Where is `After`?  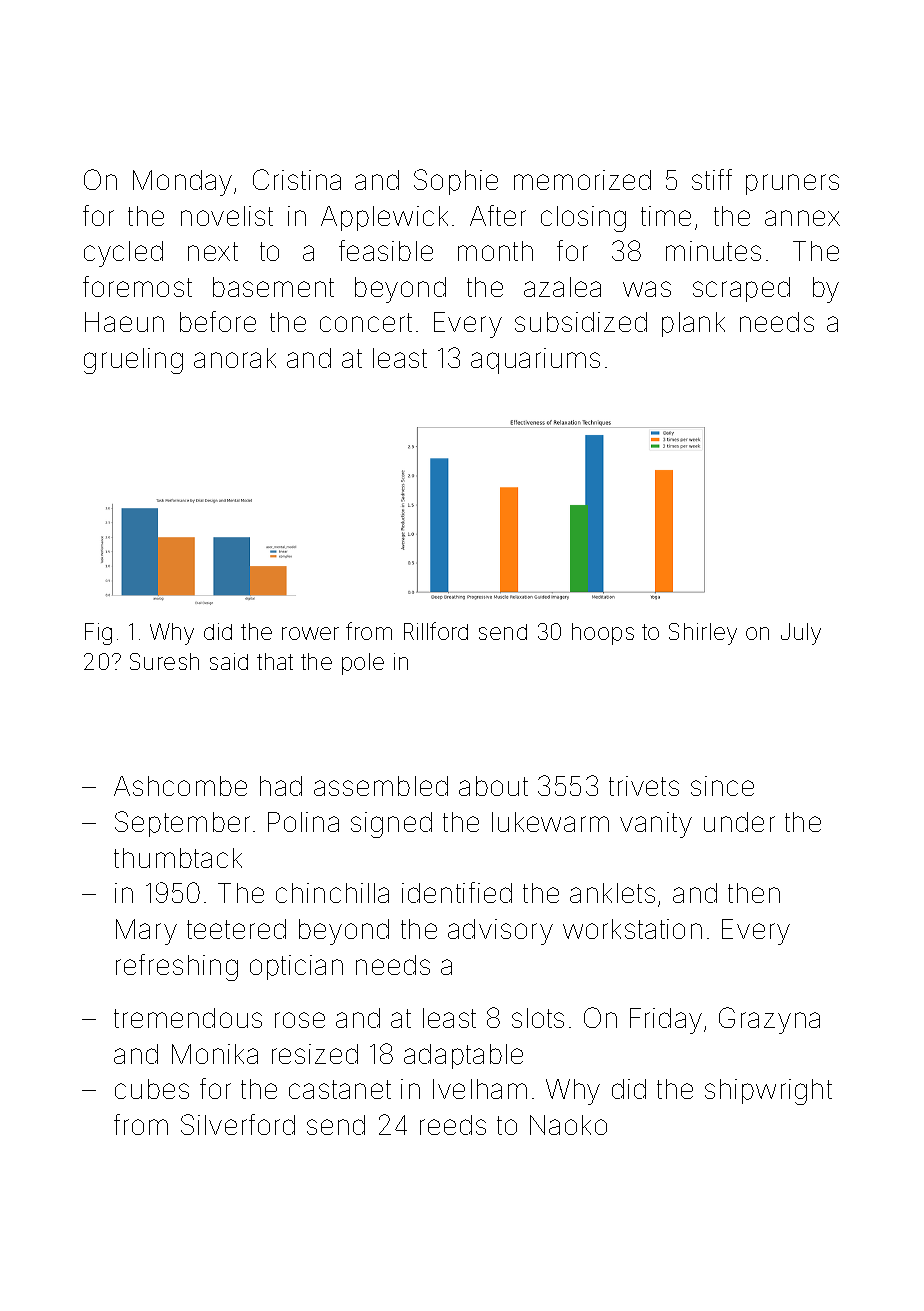
After is located at coordinates (498, 215).
